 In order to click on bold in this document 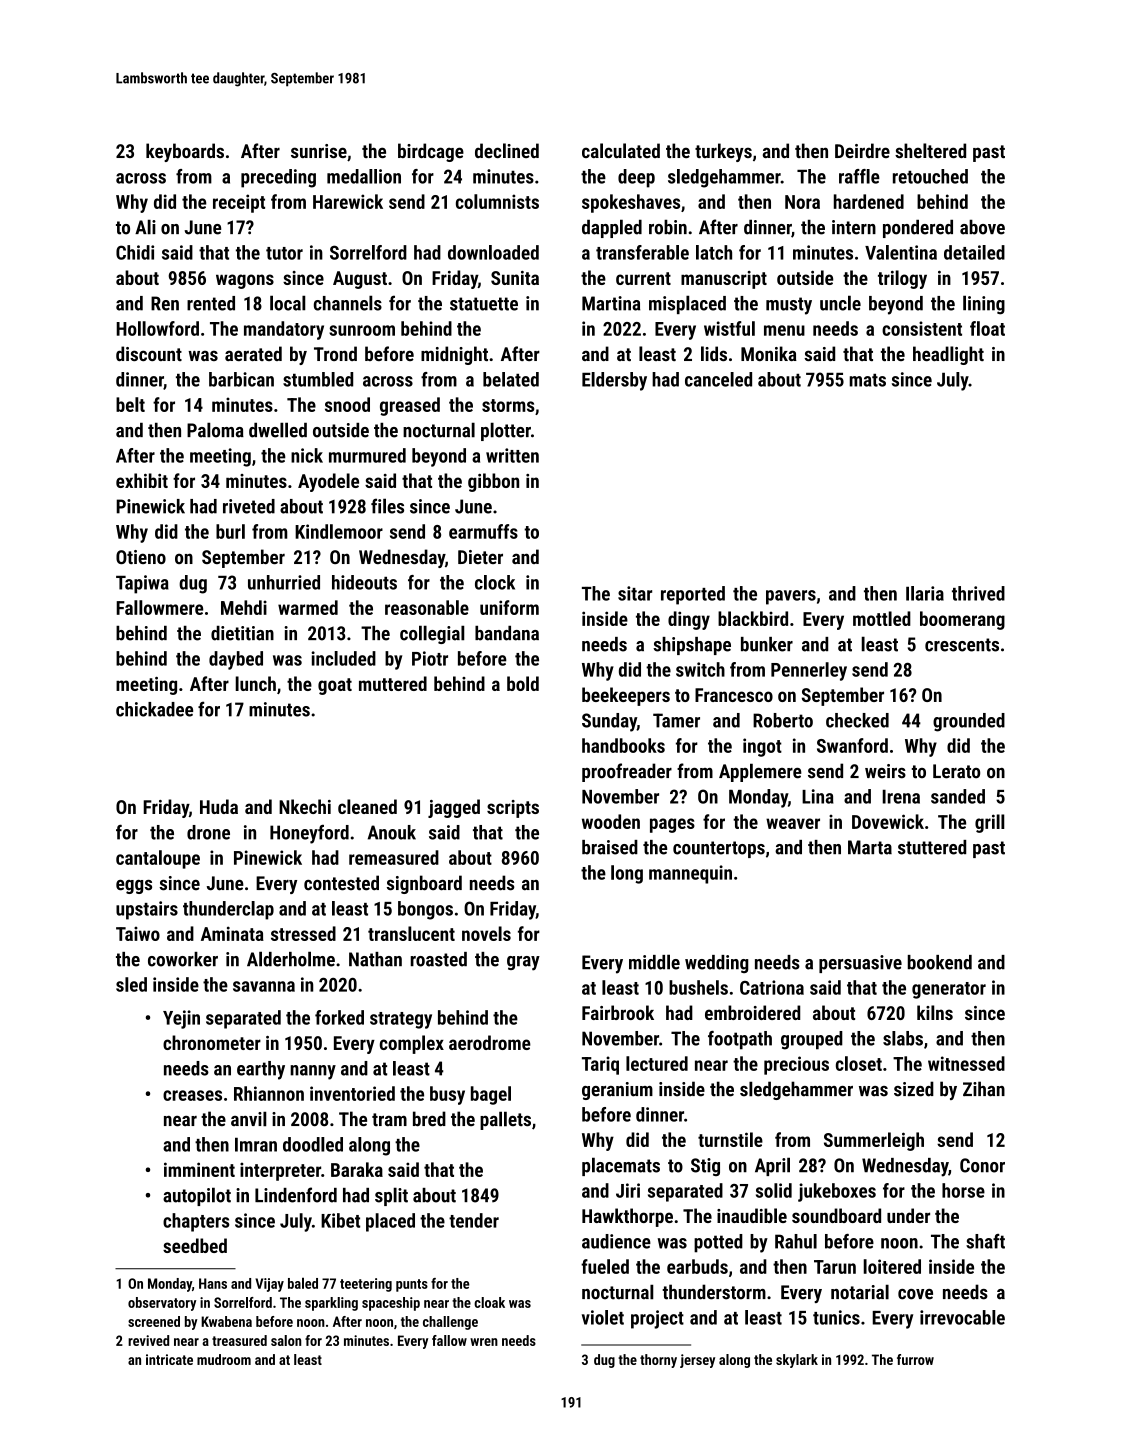, I will do `click(523, 683)`.
